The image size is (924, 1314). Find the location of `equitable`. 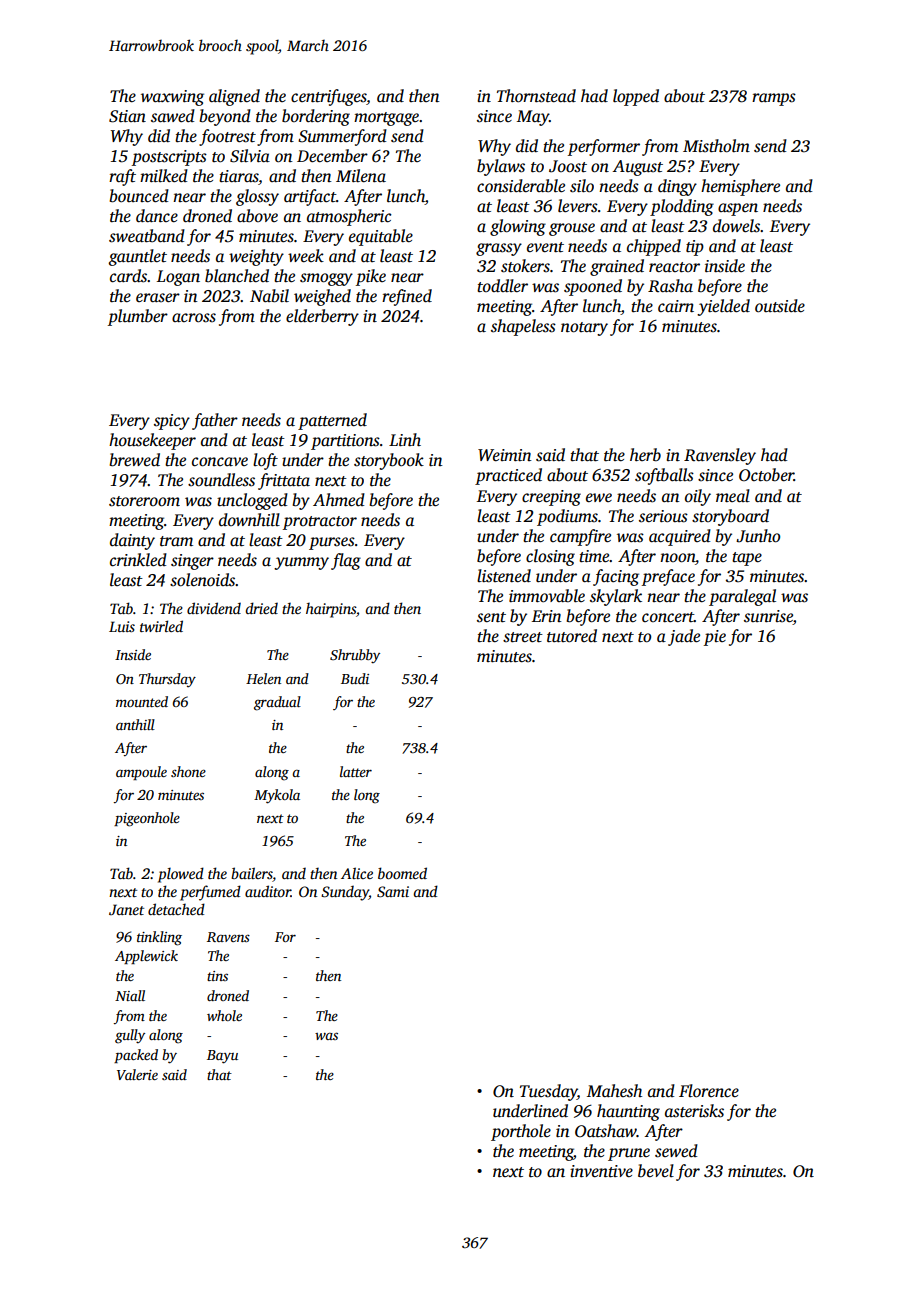

equitable is located at coordinates (381, 237).
